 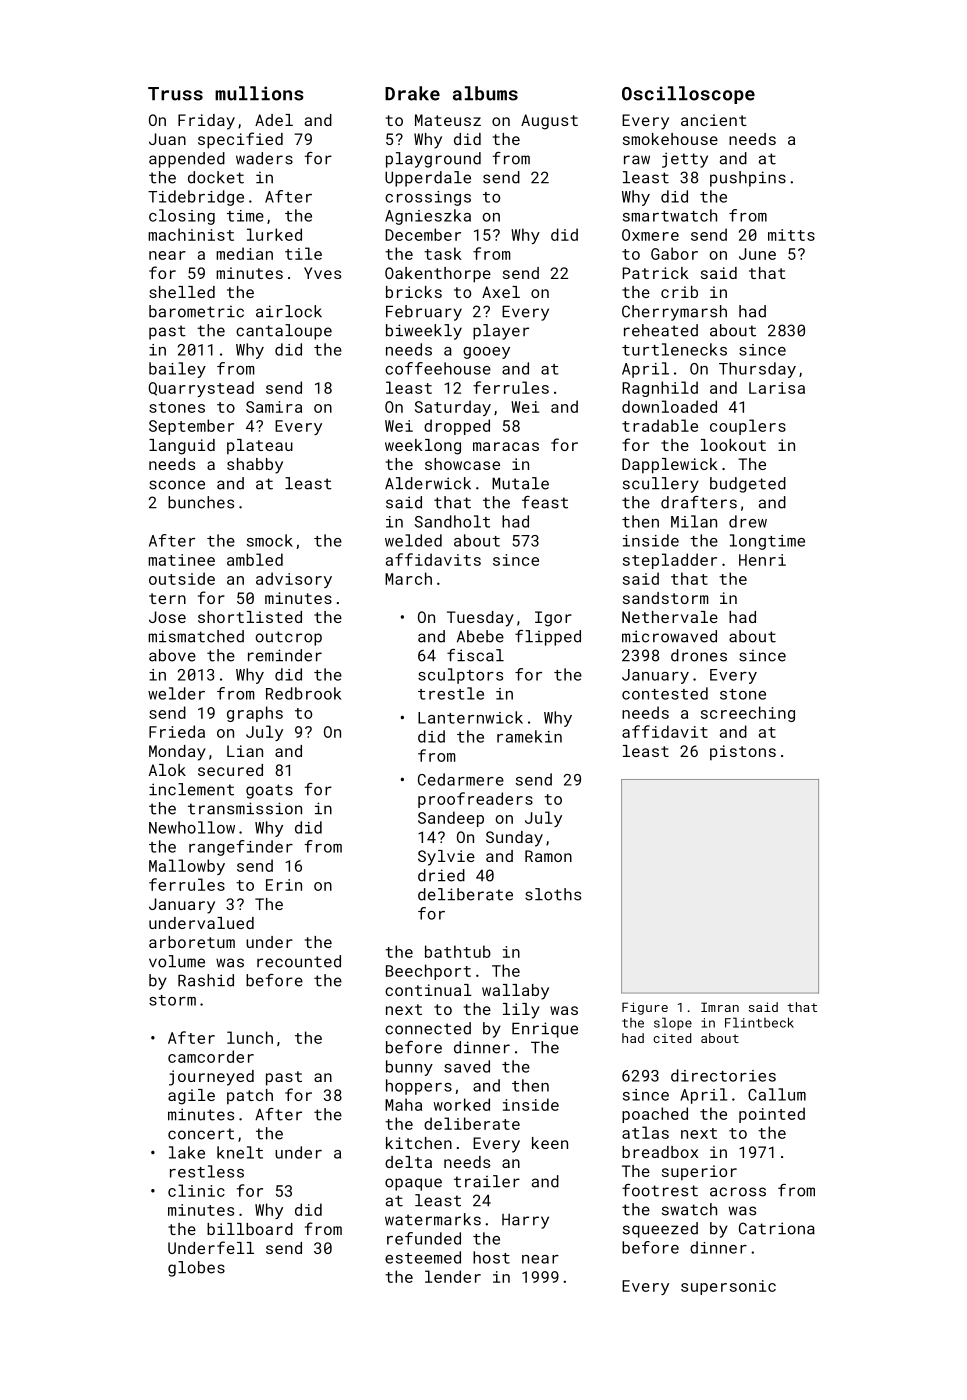 I want to click on pointed, so click(x=772, y=1115).
